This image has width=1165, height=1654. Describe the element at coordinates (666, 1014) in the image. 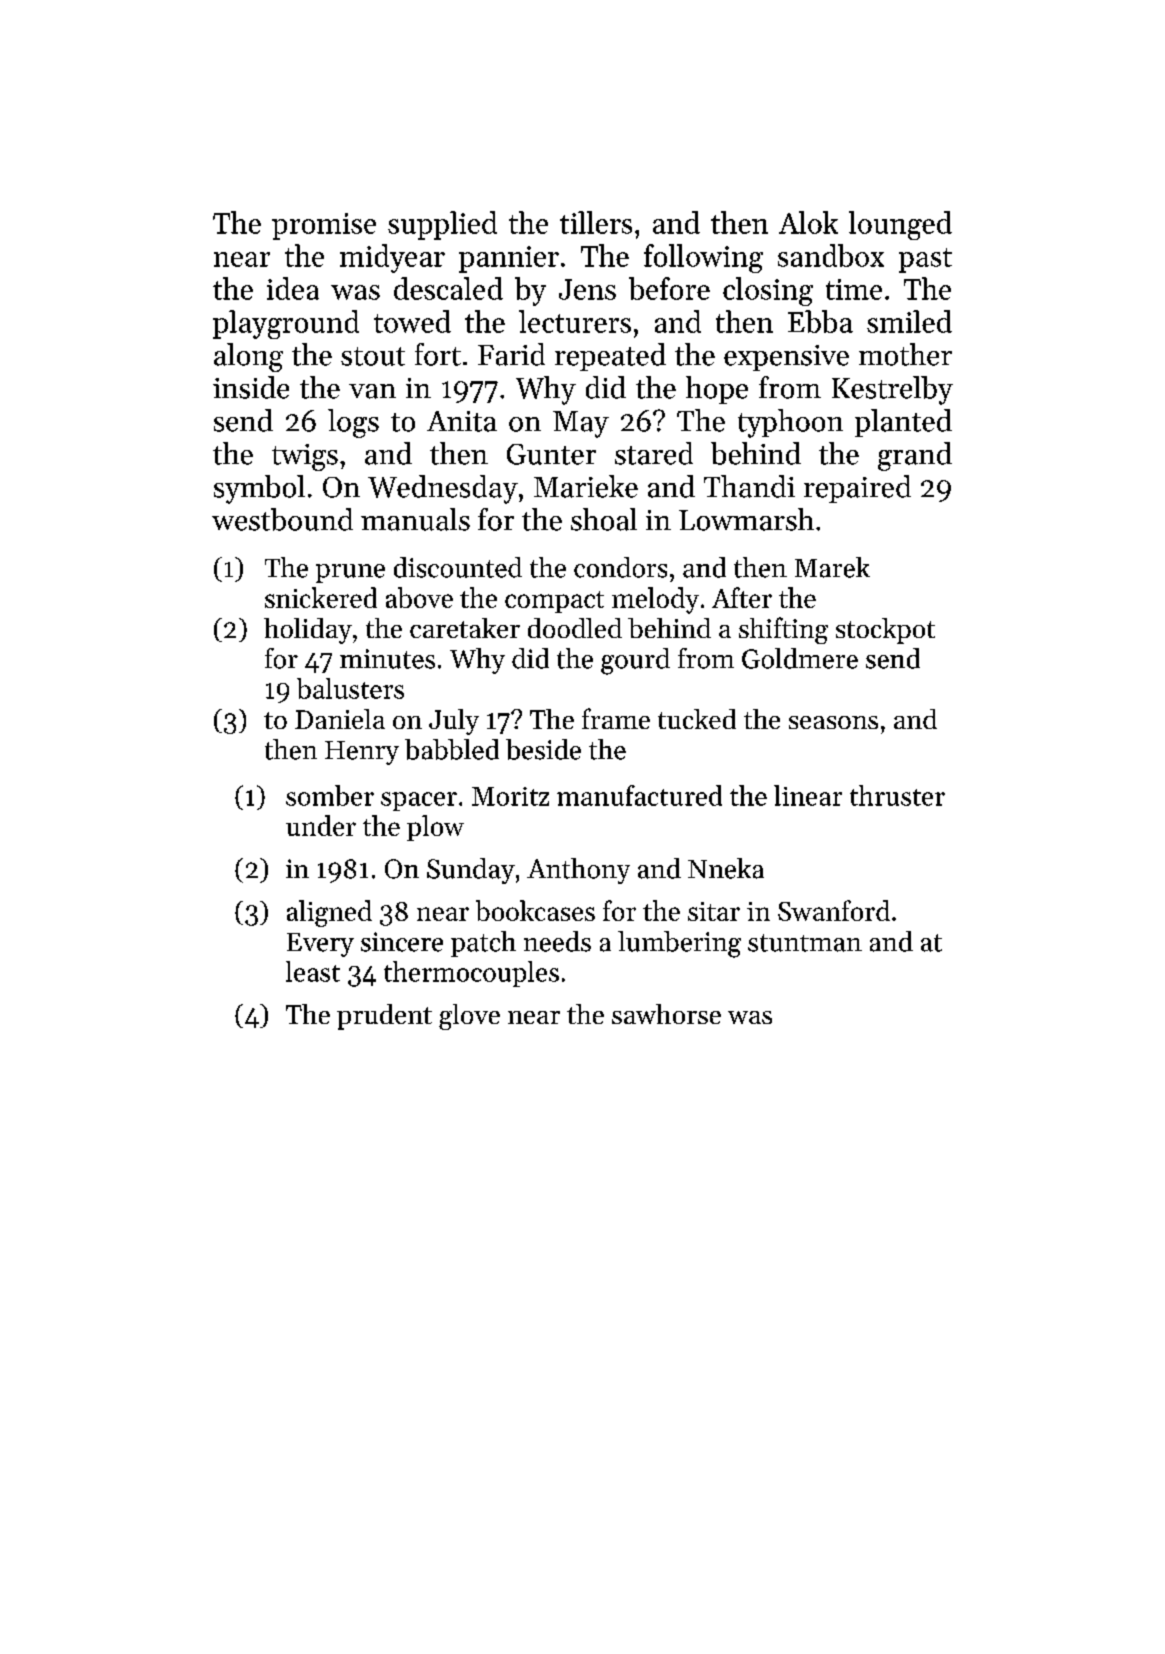

I see `sawhorse` at that location.
